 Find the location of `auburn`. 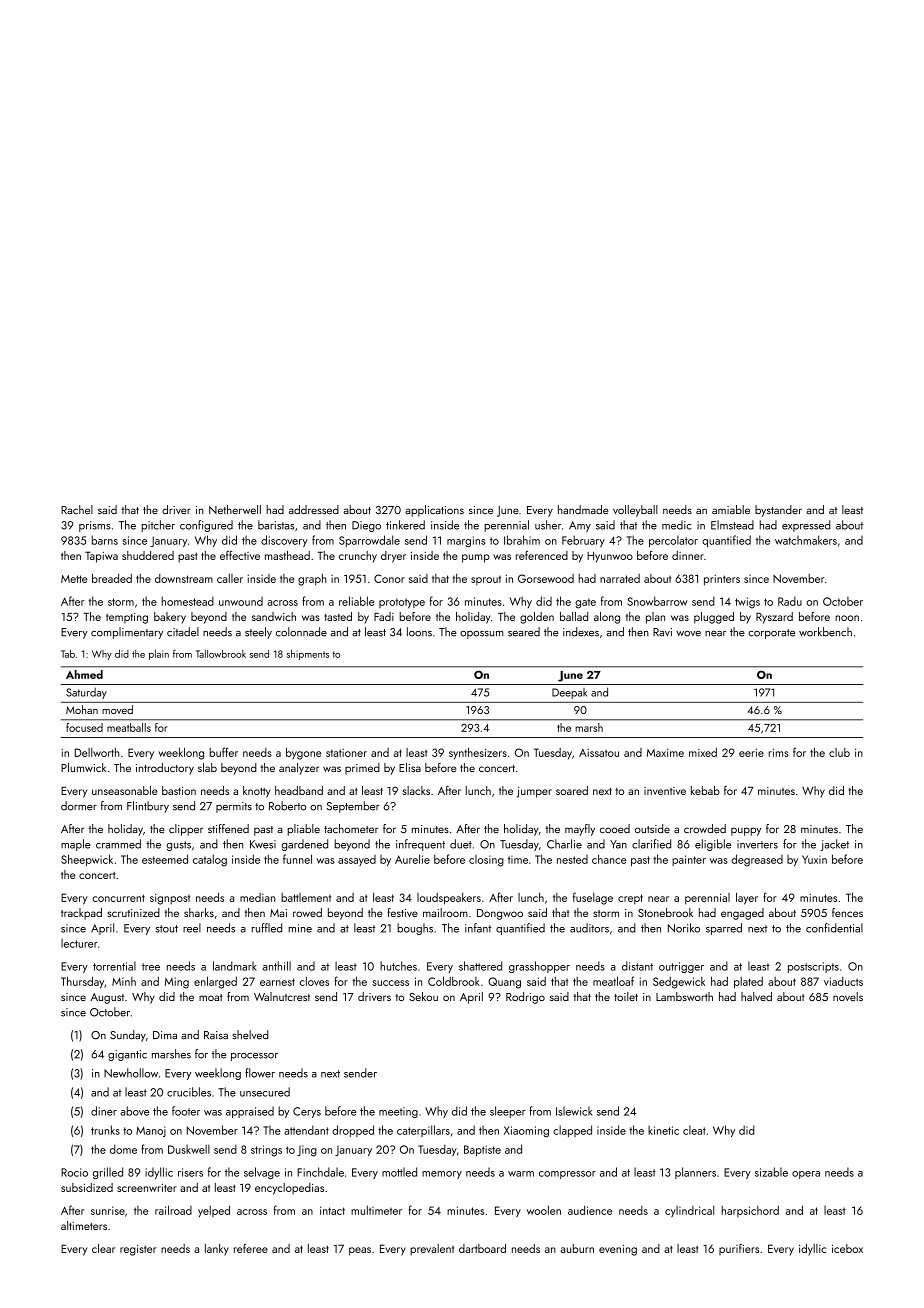

auburn is located at coordinates (577, 1248).
